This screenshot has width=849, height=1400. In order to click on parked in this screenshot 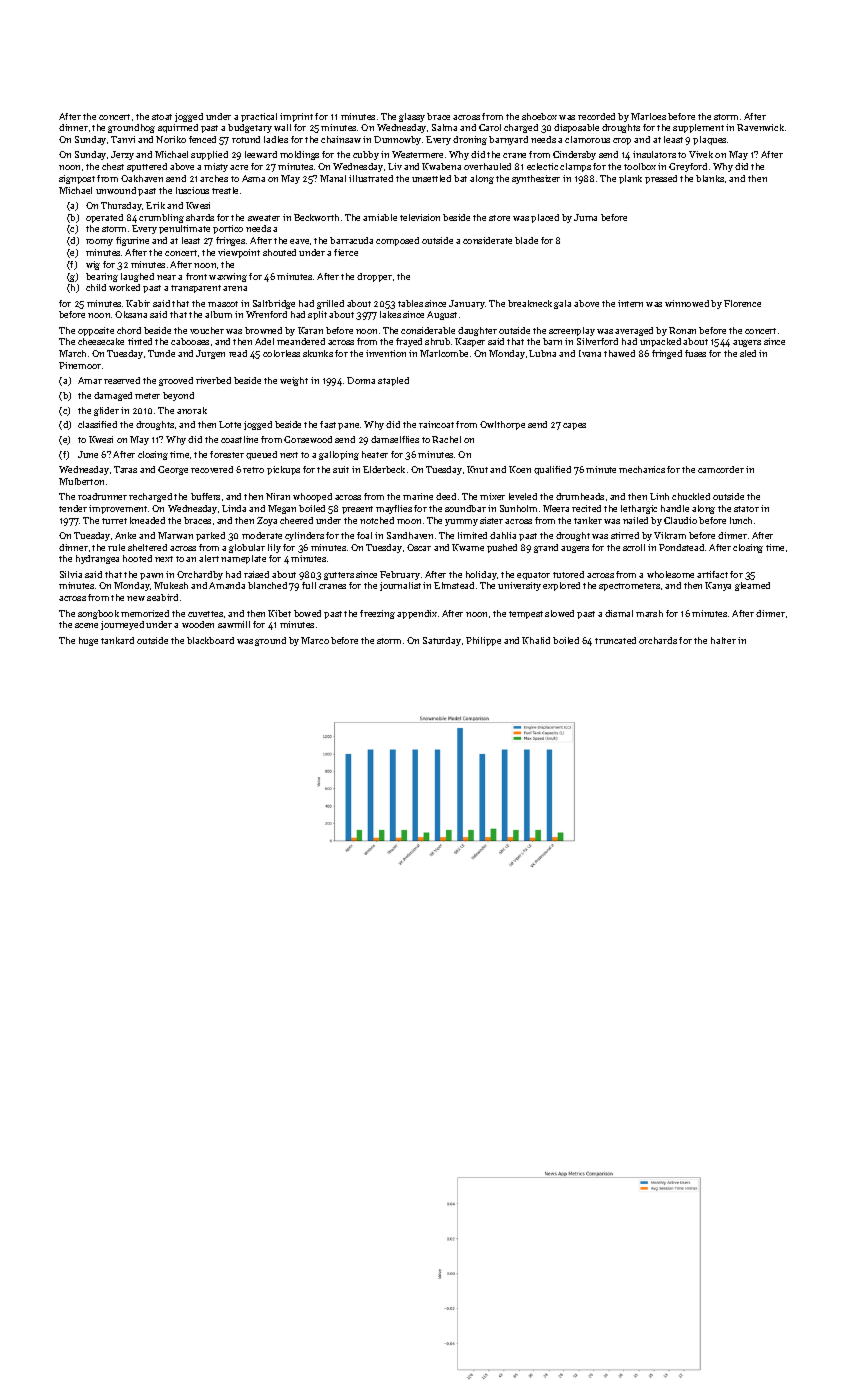, I will do `click(210, 536)`.
